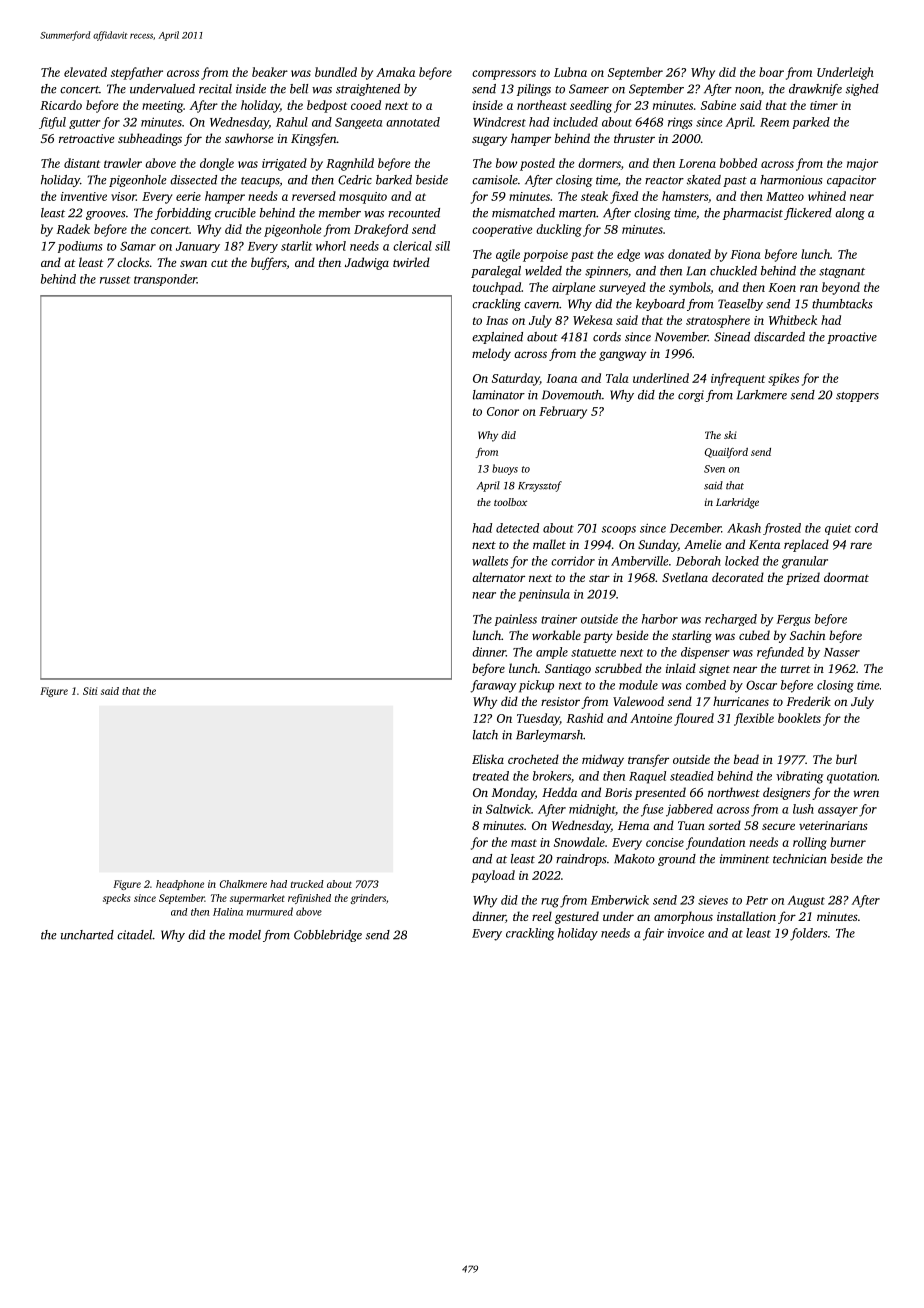 This page has height=1308, width=924. What do you see at coordinates (570, 72) in the page?
I see `Lubna` at bounding box center [570, 72].
